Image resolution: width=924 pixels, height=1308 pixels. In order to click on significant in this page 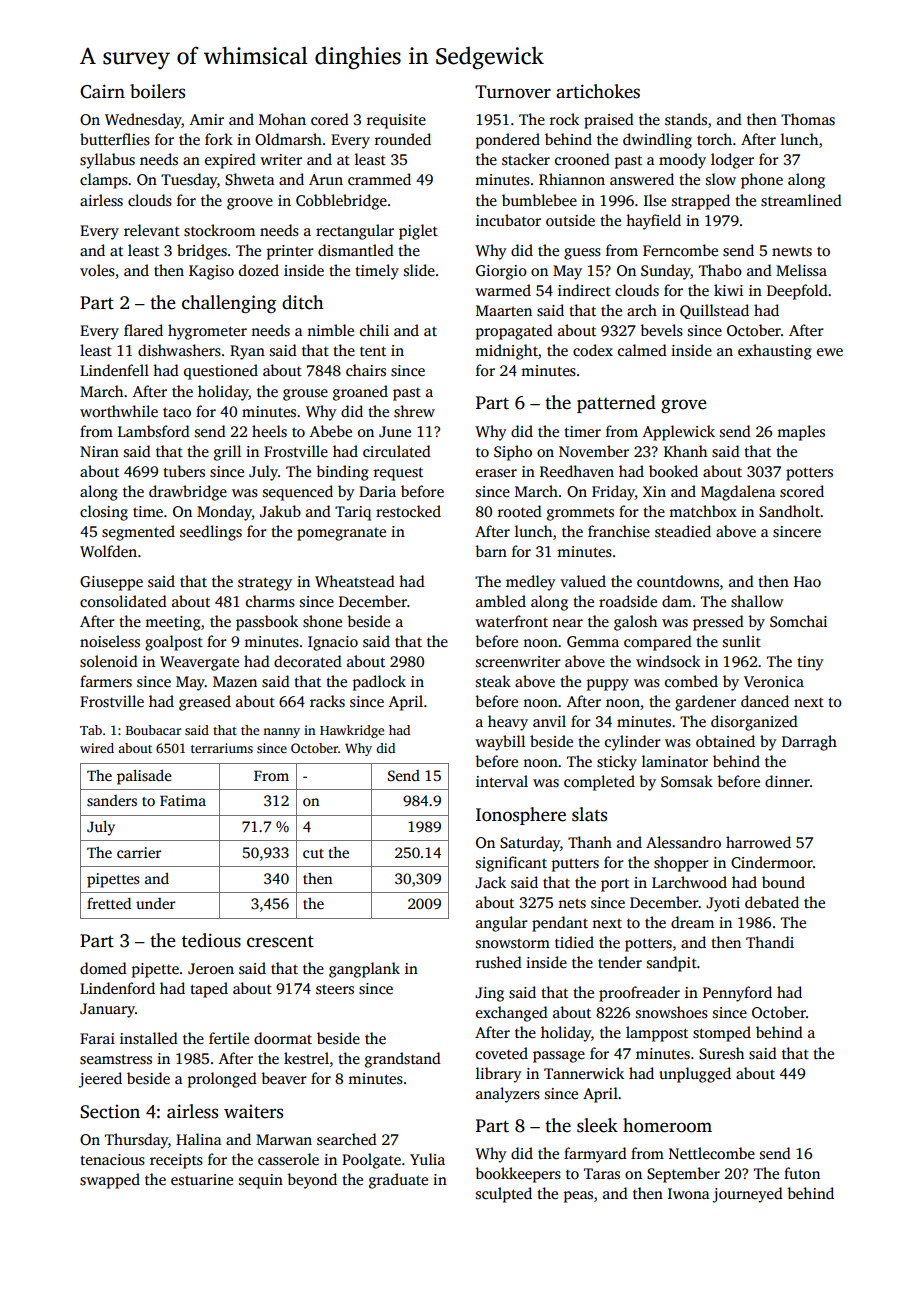, I will do `click(511, 864)`.
